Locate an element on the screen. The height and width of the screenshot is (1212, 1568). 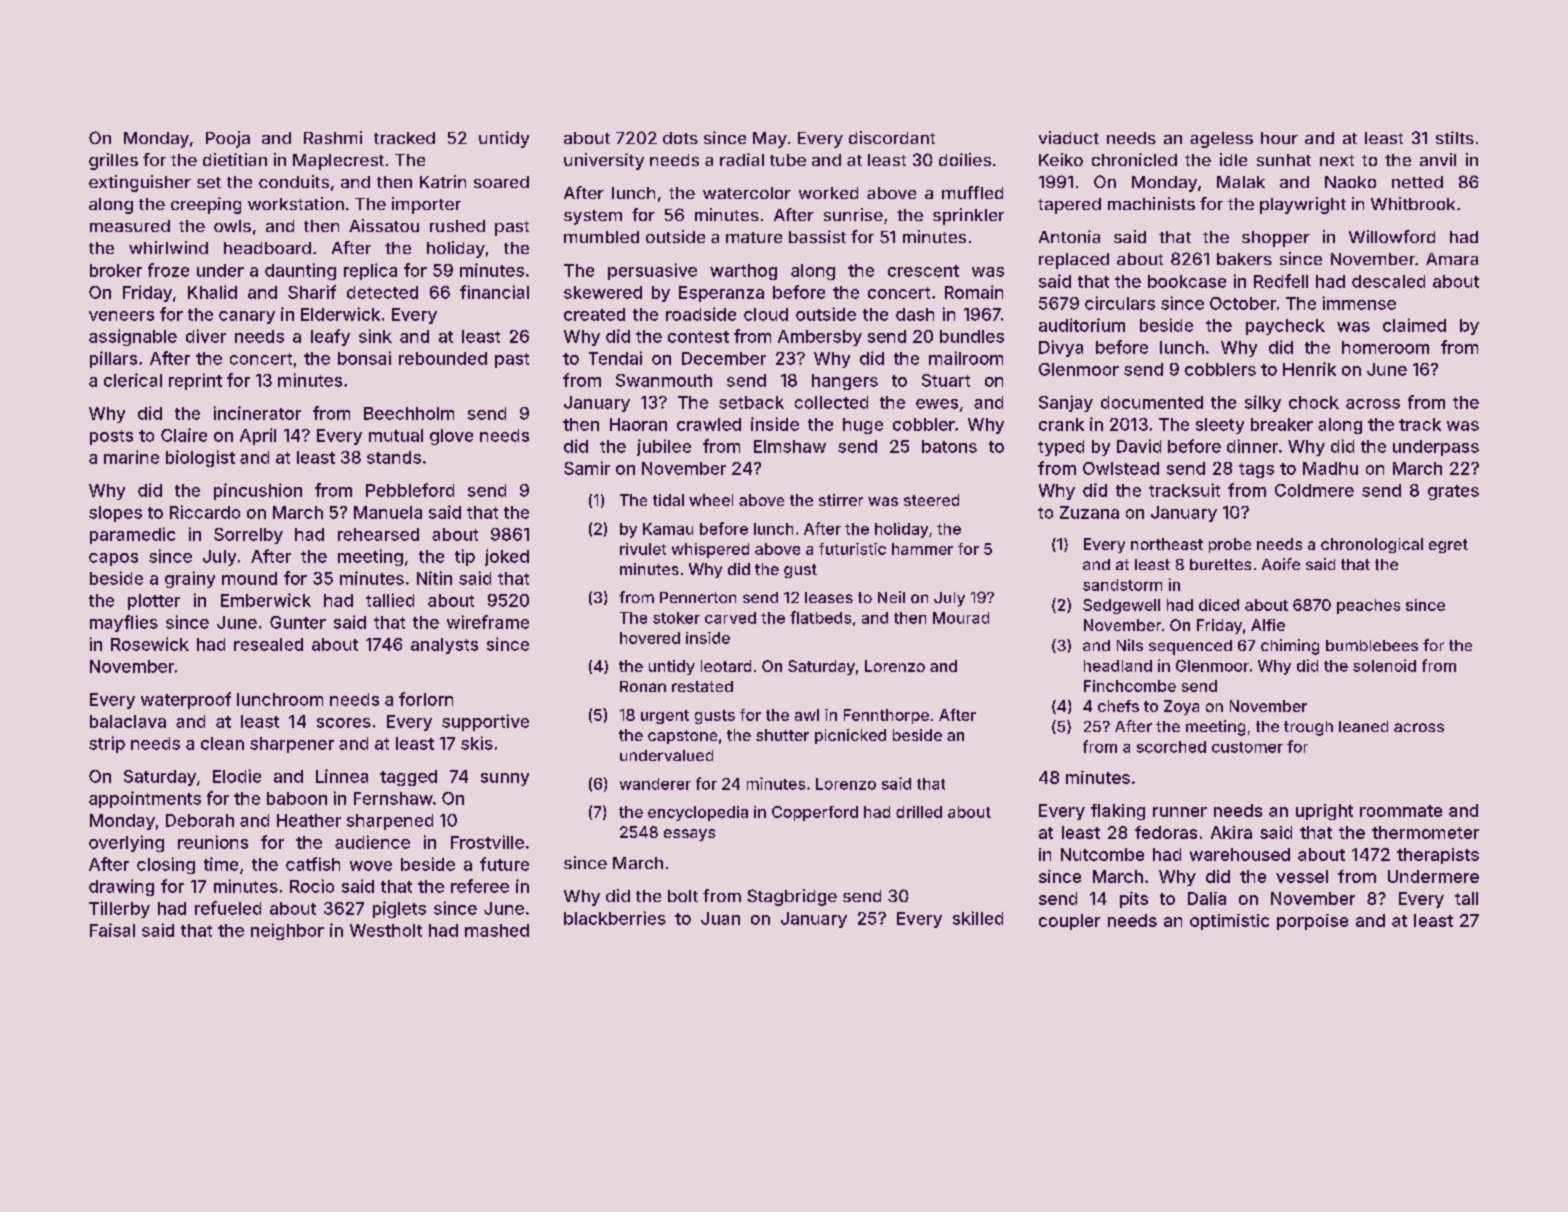
chefs is located at coordinates (1118, 706).
